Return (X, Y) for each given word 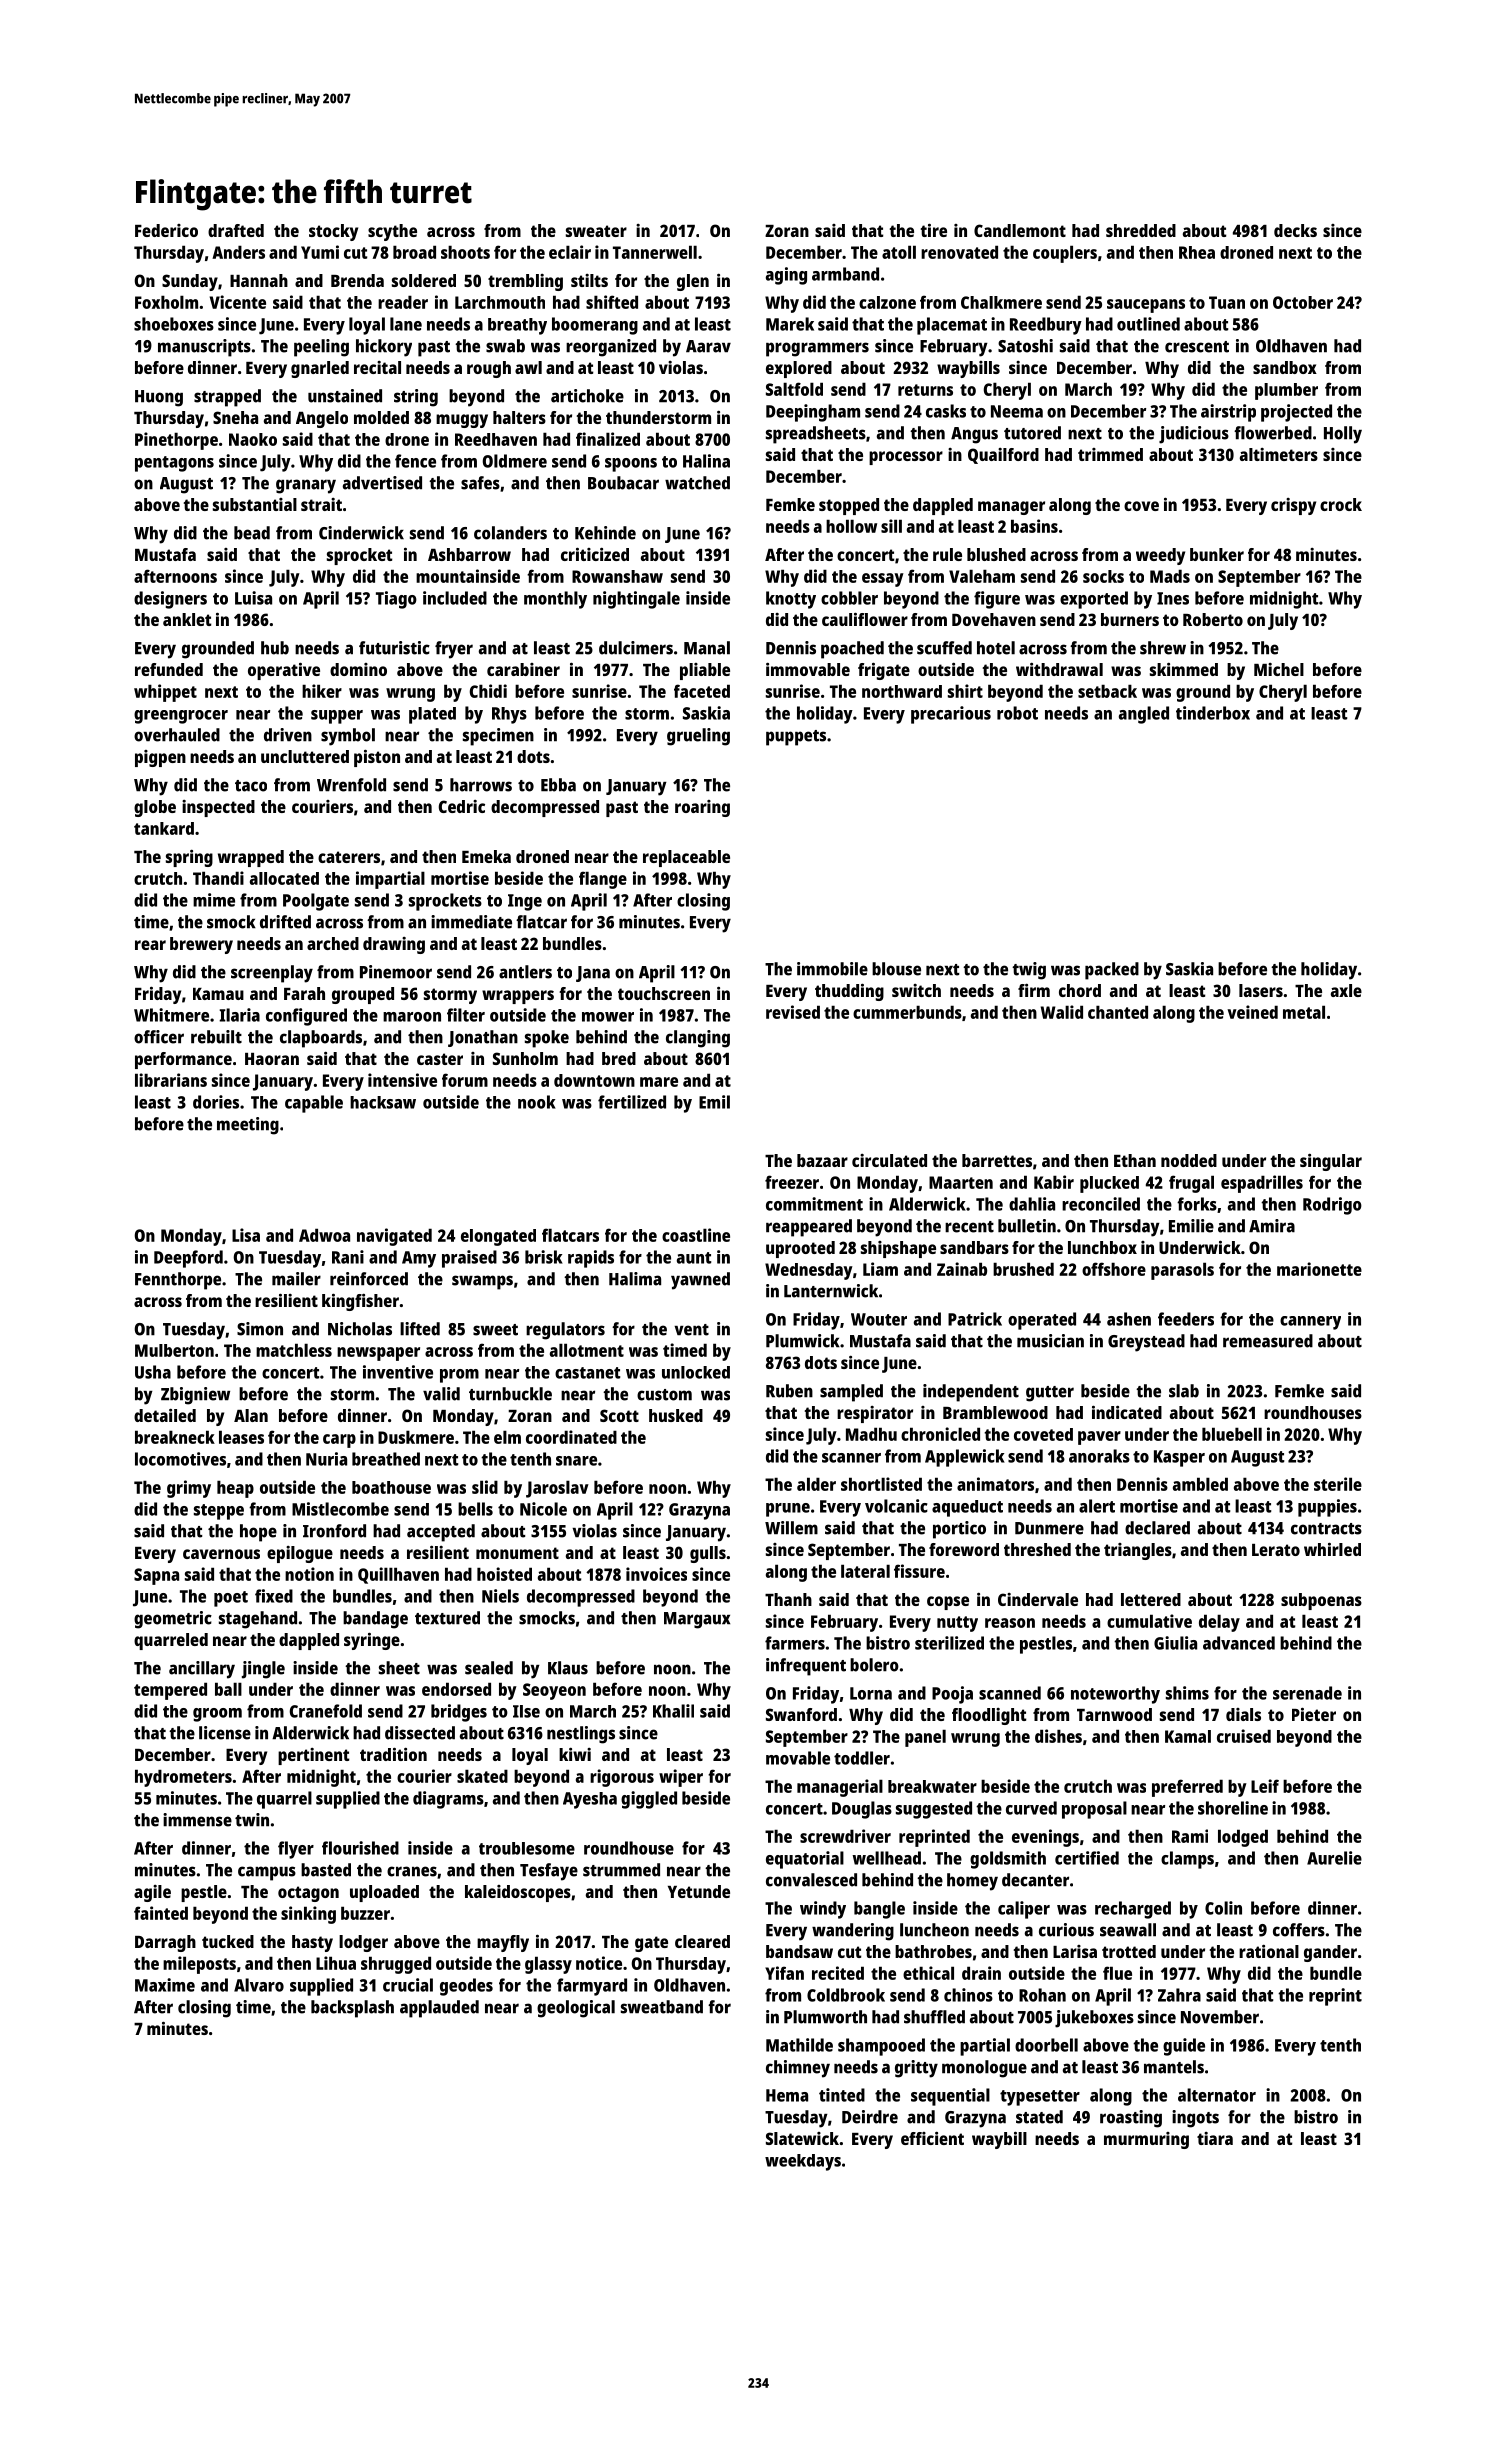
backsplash (352, 2009)
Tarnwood (1114, 1714)
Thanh (788, 1599)
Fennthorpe (178, 1281)
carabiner (523, 669)
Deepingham (813, 413)
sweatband (662, 2007)
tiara (1215, 2138)
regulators (565, 1331)
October (1303, 302)
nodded (1189, 1160)
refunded (169, 669)
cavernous (221, 1554)
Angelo (322, 419)
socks (1103, 576)
